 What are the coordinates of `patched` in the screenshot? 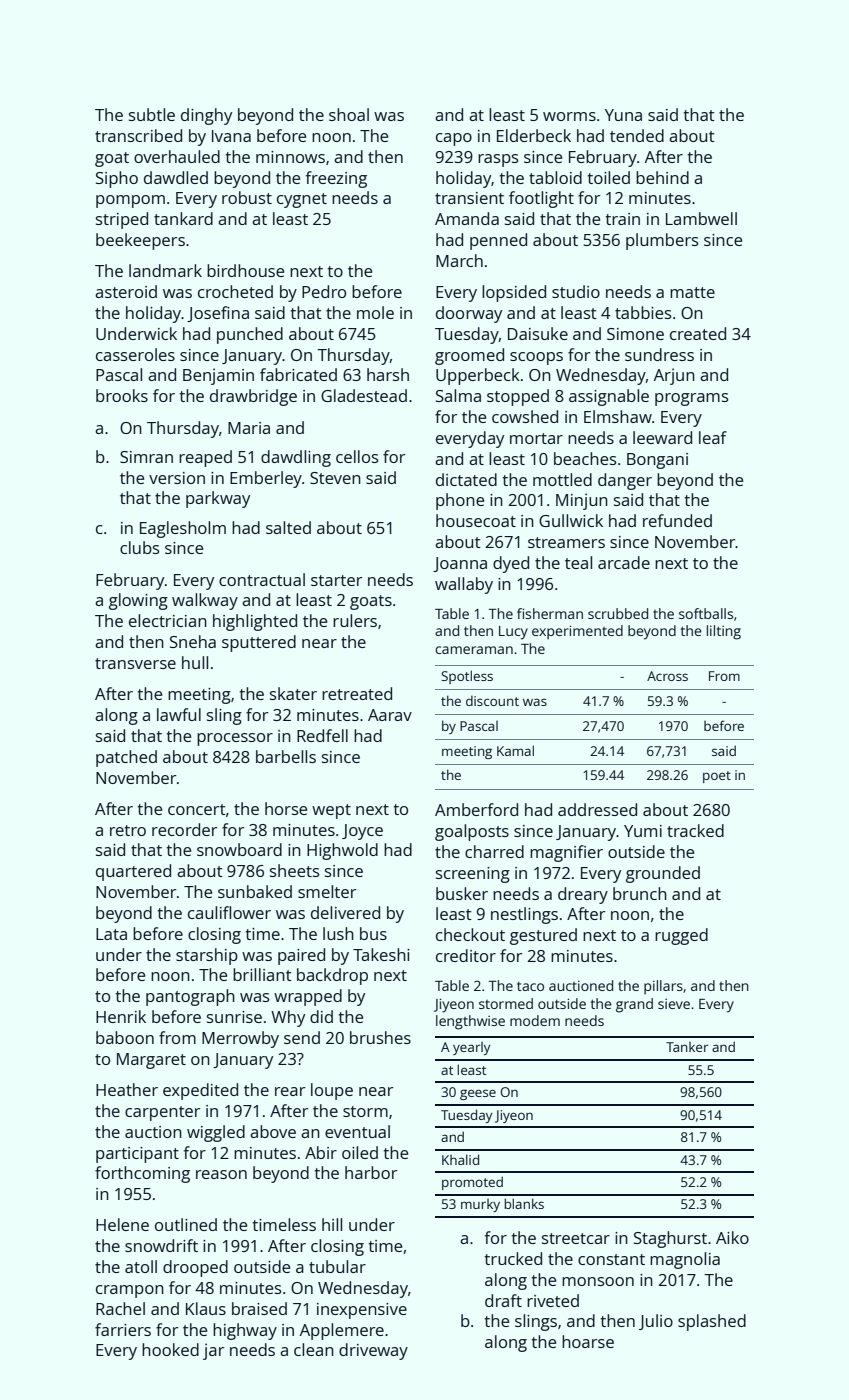 It's located at (126, 758).
